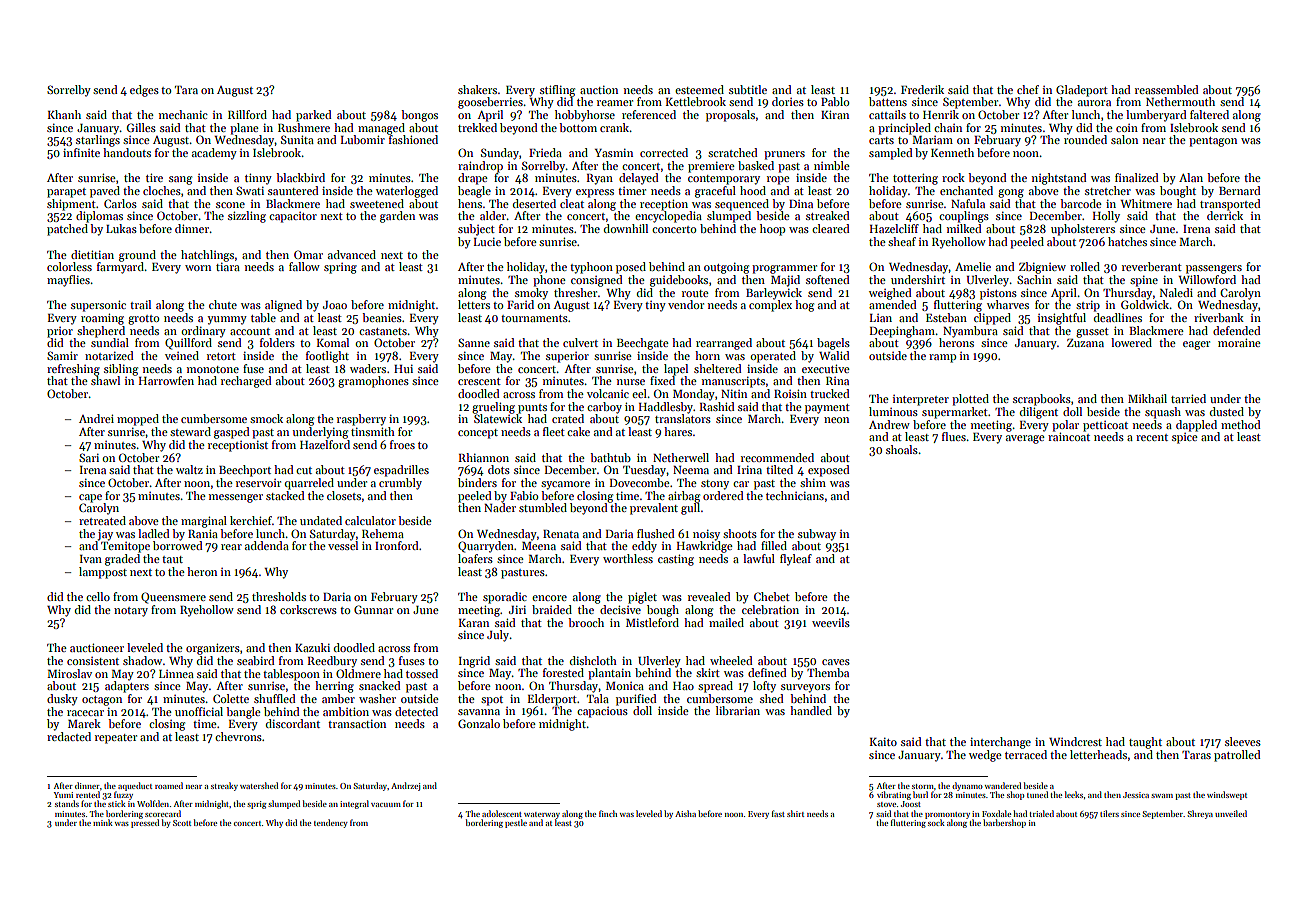 This screenshot has height=924, width=1308. Describe the element at coordinates (1041, 813) in the screenshot. I see `trialed` at that location.
